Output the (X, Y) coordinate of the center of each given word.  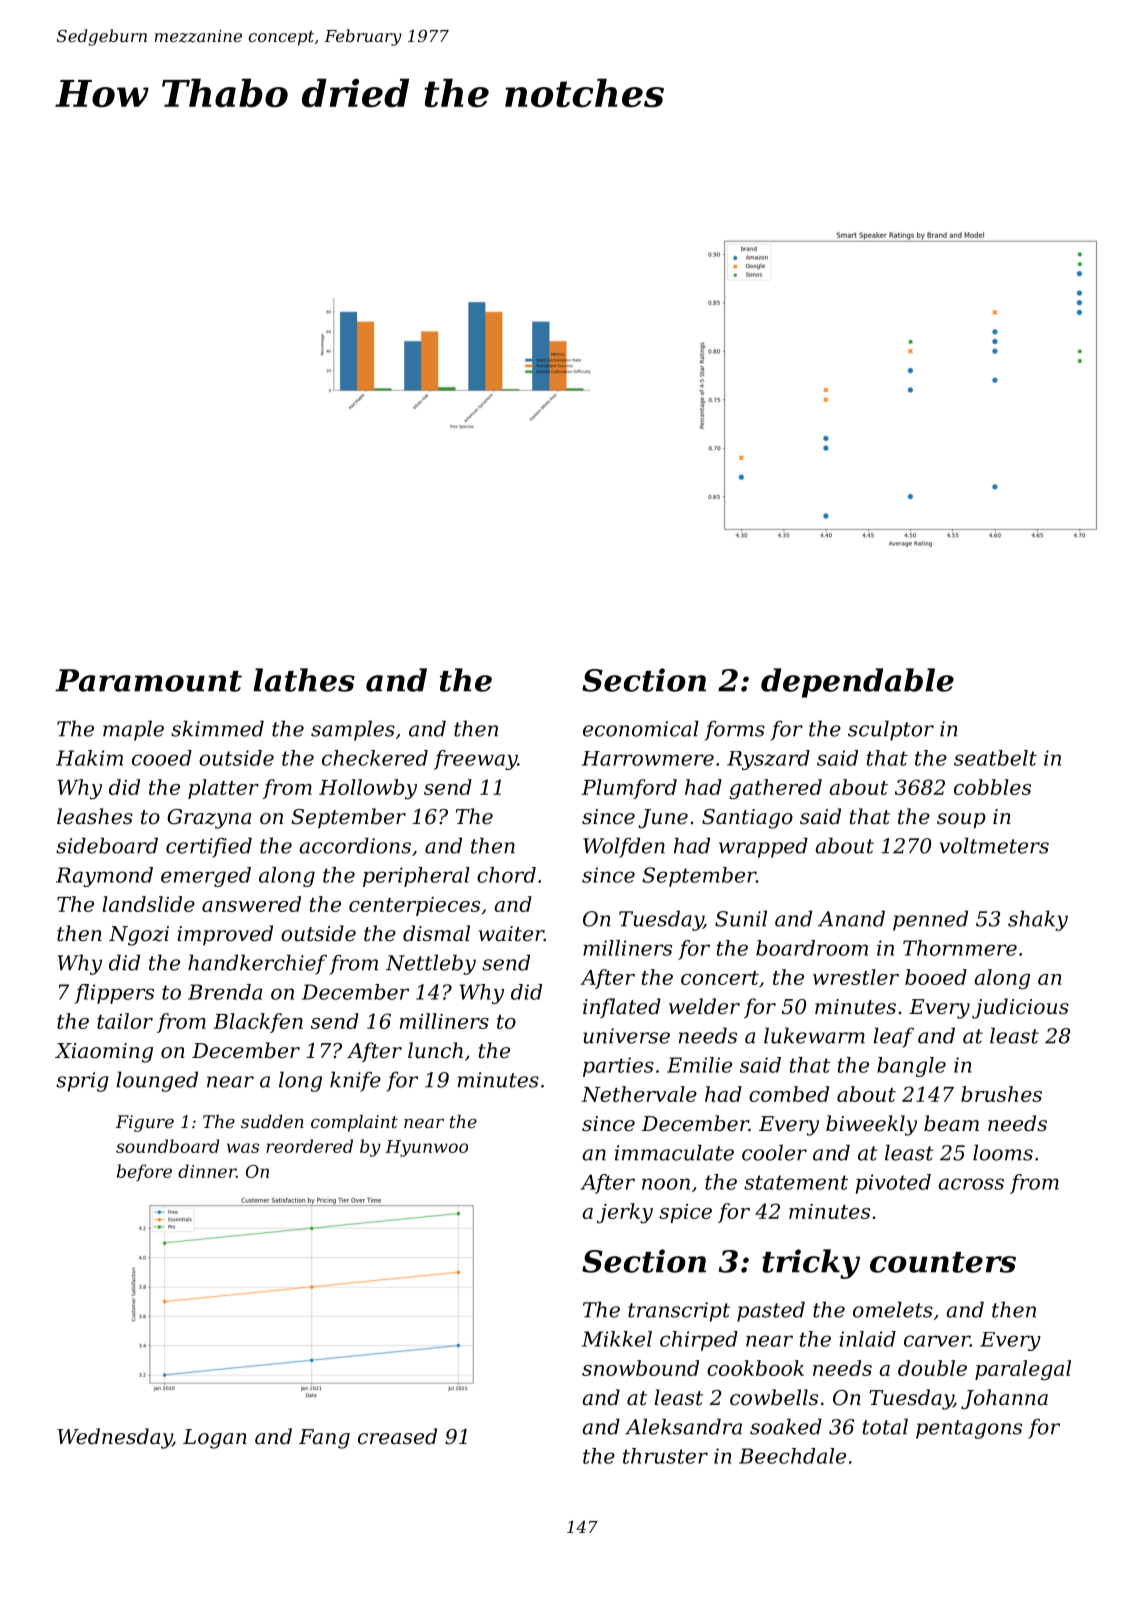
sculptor (891, 730)
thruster (665, 1456)
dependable (857, 683)
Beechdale (792, 1456)
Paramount (148, 680)
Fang (324, 1439)
